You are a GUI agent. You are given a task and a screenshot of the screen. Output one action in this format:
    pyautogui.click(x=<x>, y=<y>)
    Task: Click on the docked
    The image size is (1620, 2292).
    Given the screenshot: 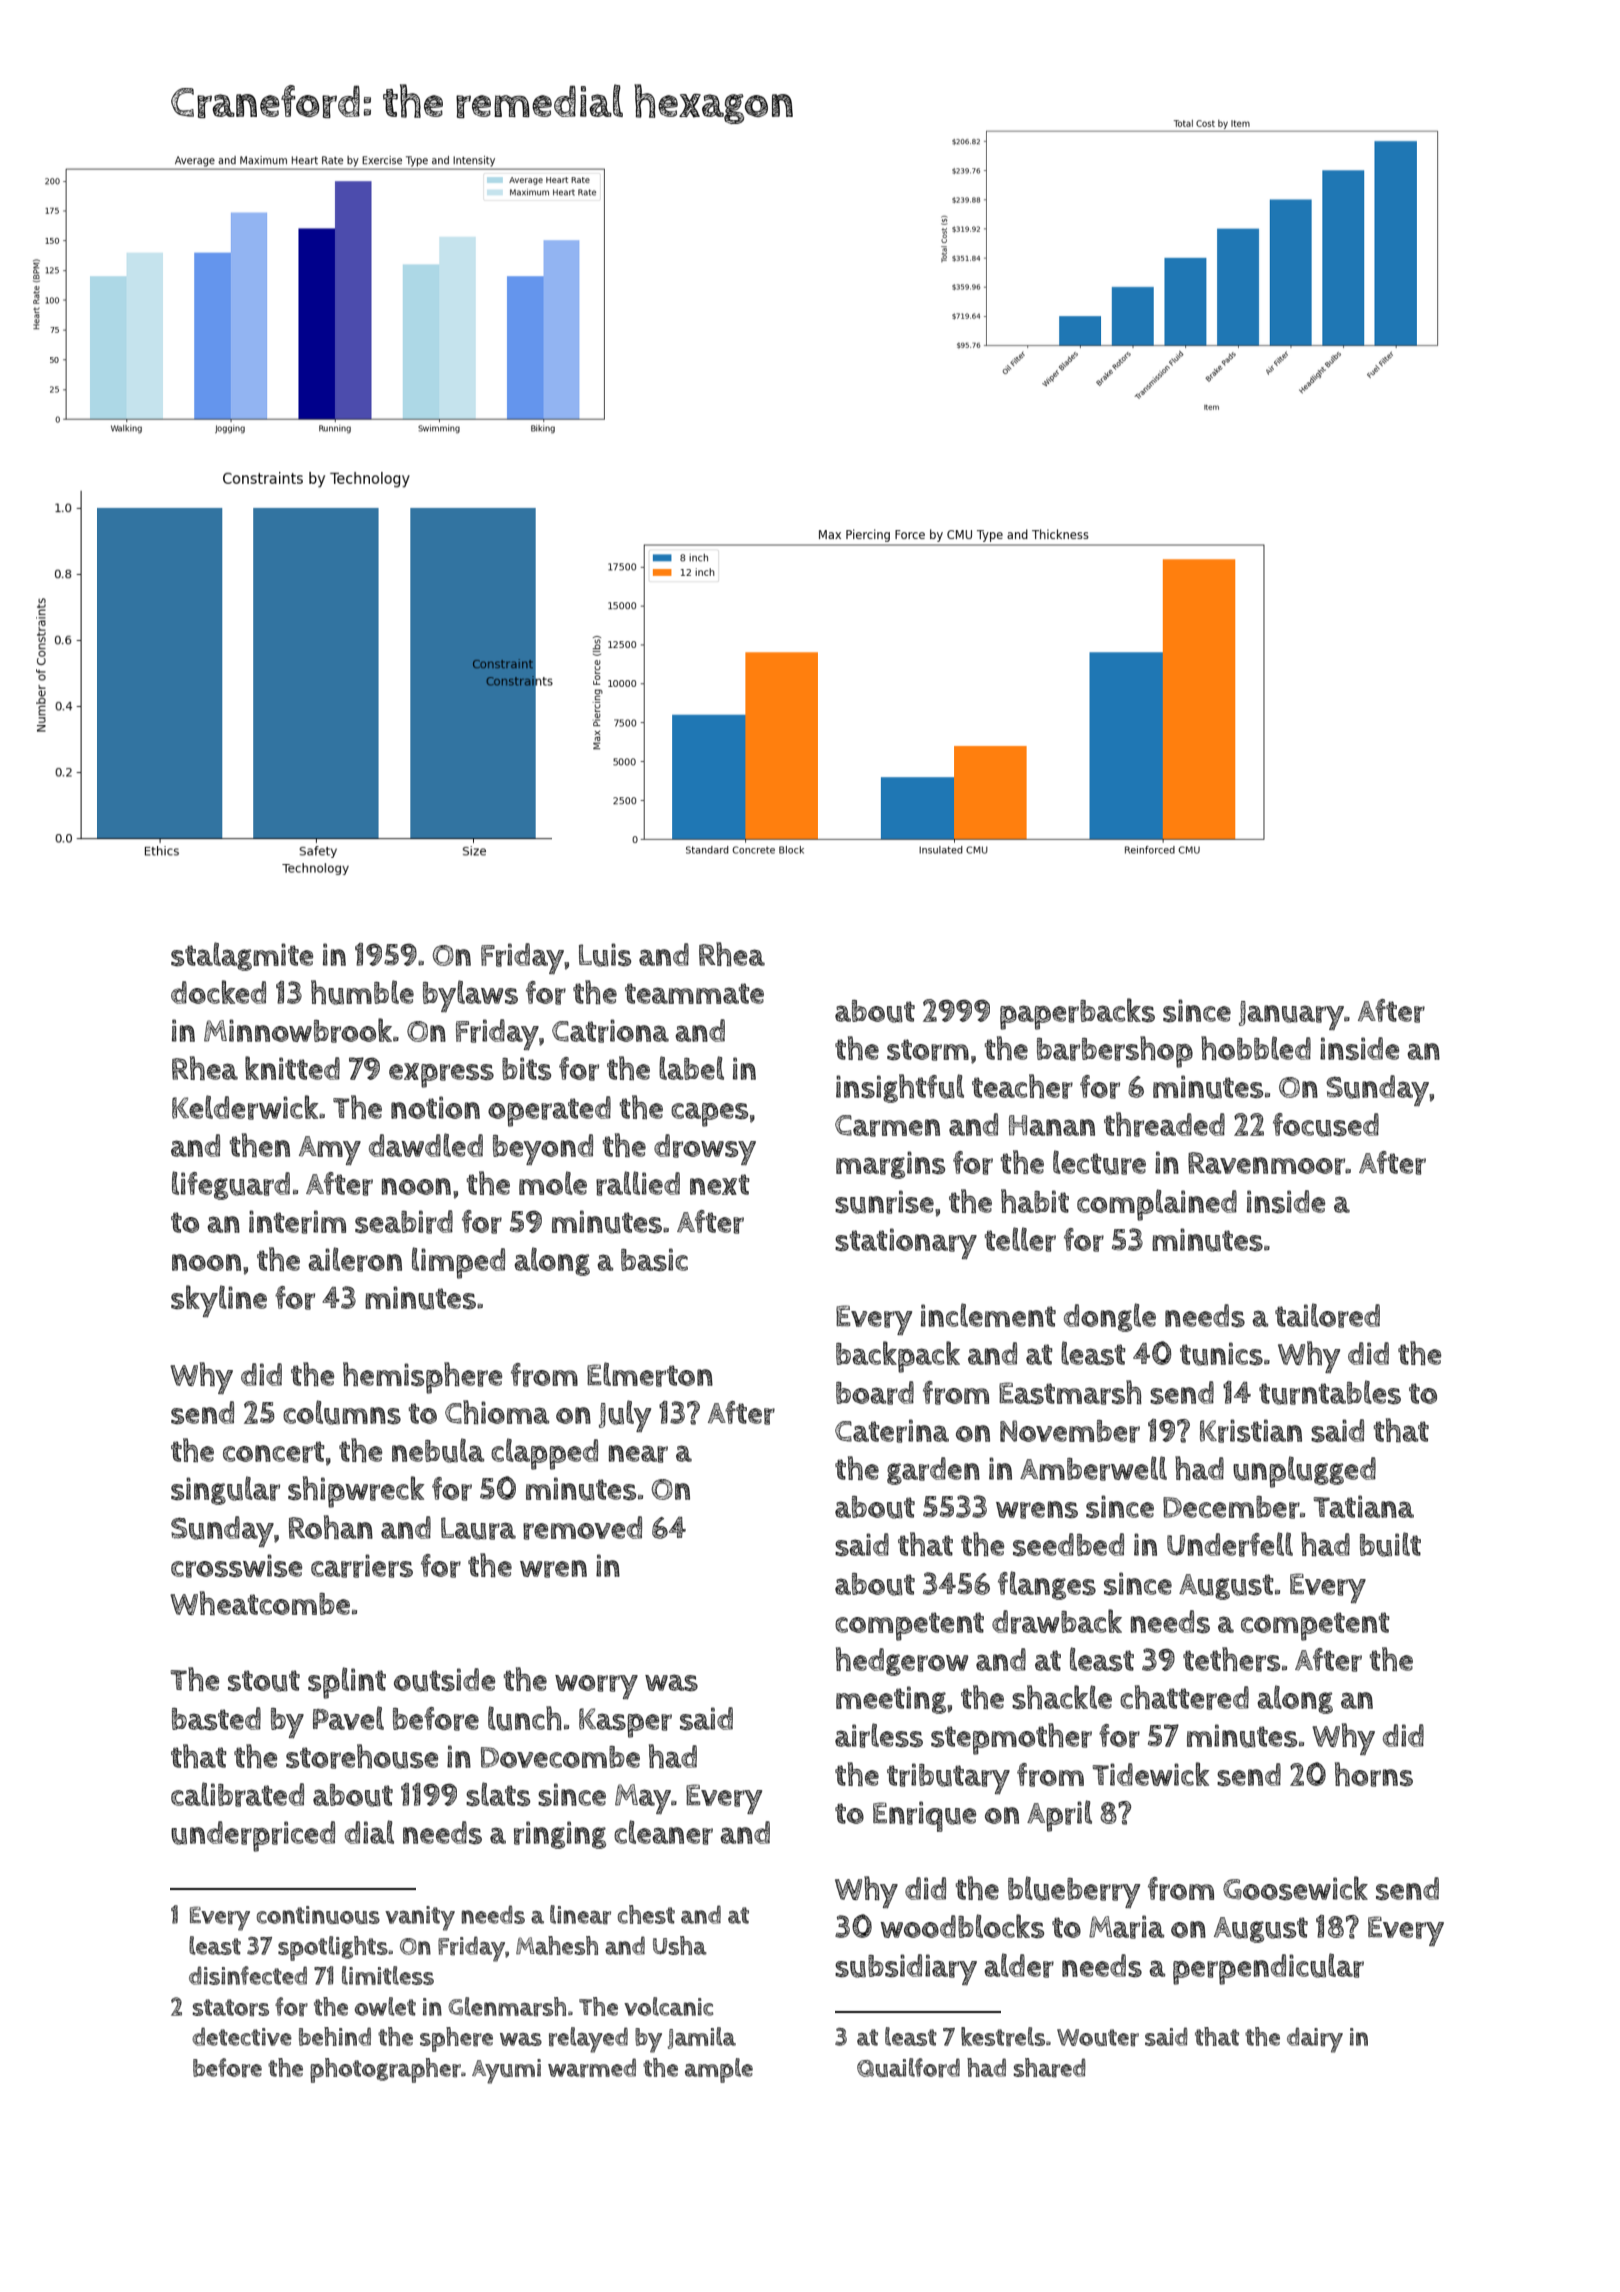 What is the action you would take?
    pyautogui.click(x=218, y=992)
